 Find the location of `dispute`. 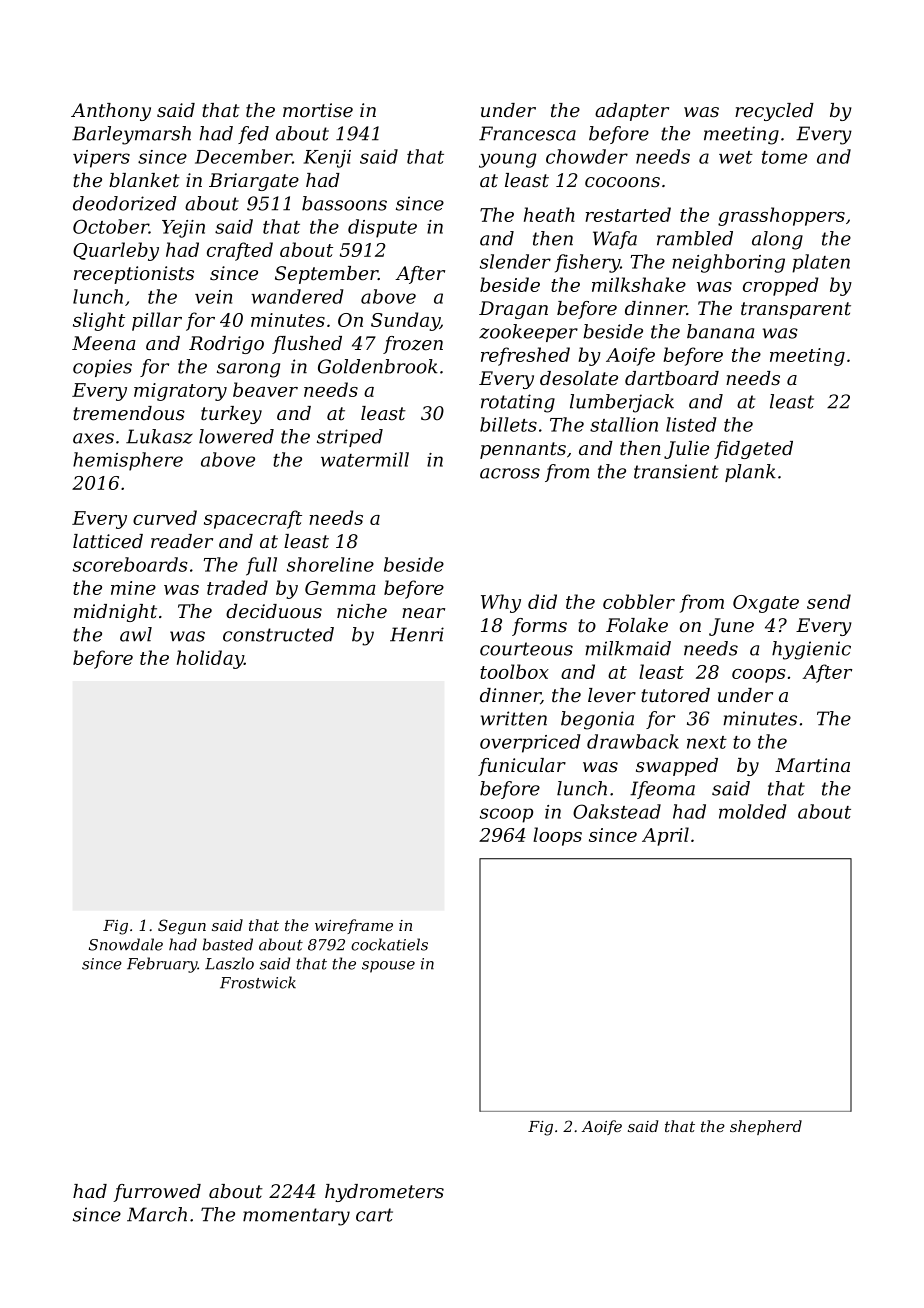

dispute is located at coordinates (382, 228).
